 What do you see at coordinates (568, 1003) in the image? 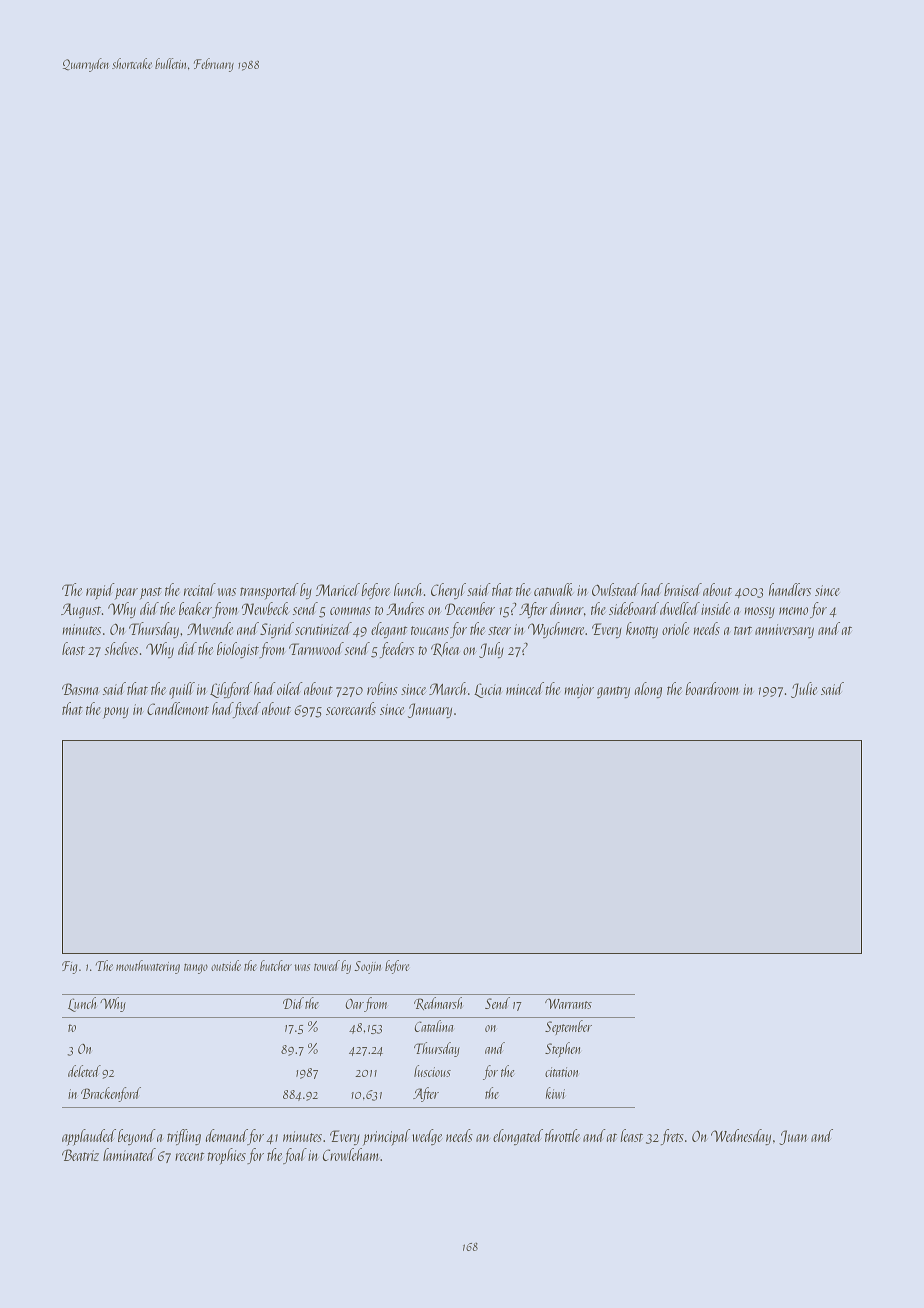
I see `Warrants` at bounding box center [568, 1003].
